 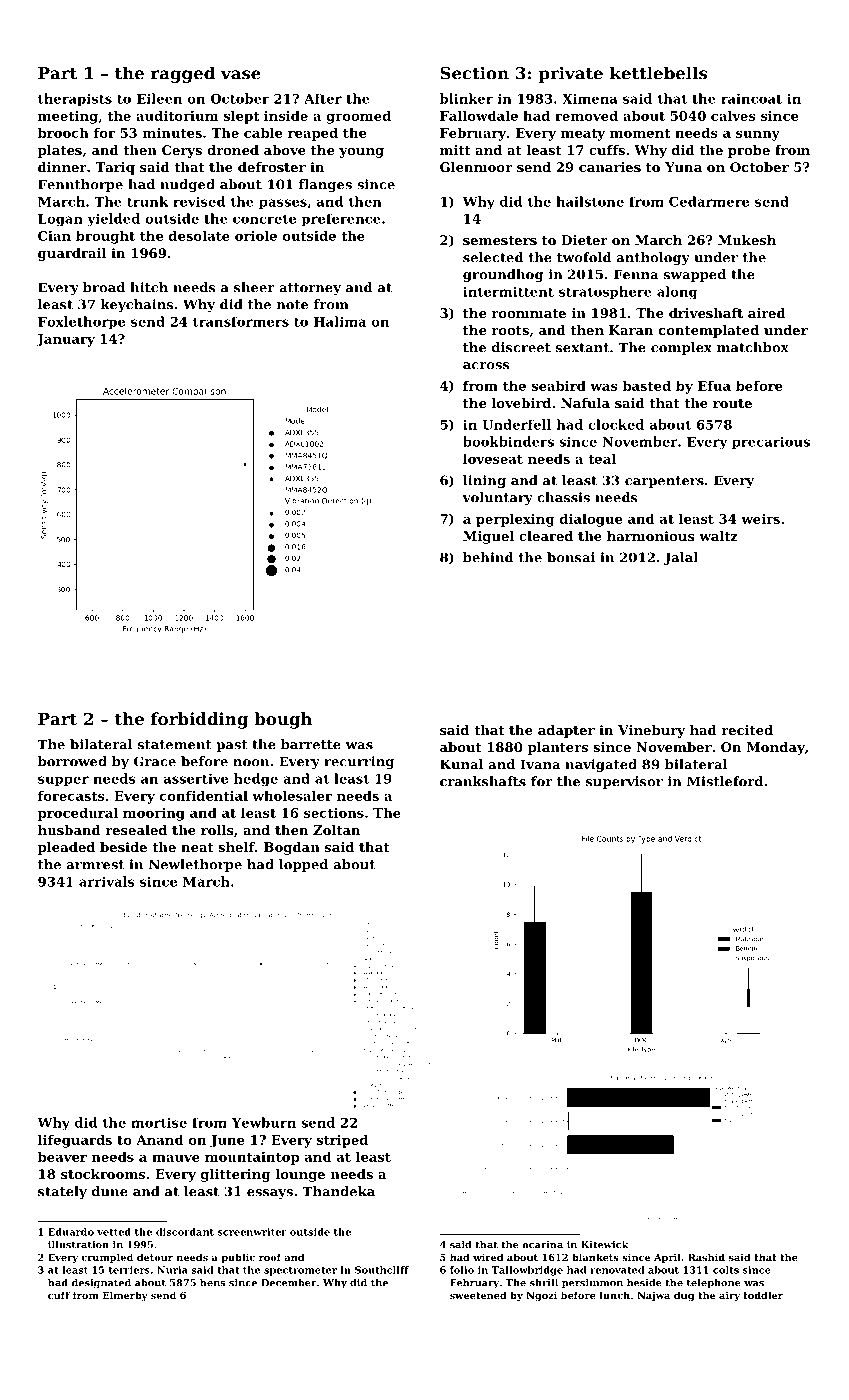 What do you see at coordinates (610, 167) in the screenshot?
I see `canaries` at bounding box center [610, 167].
